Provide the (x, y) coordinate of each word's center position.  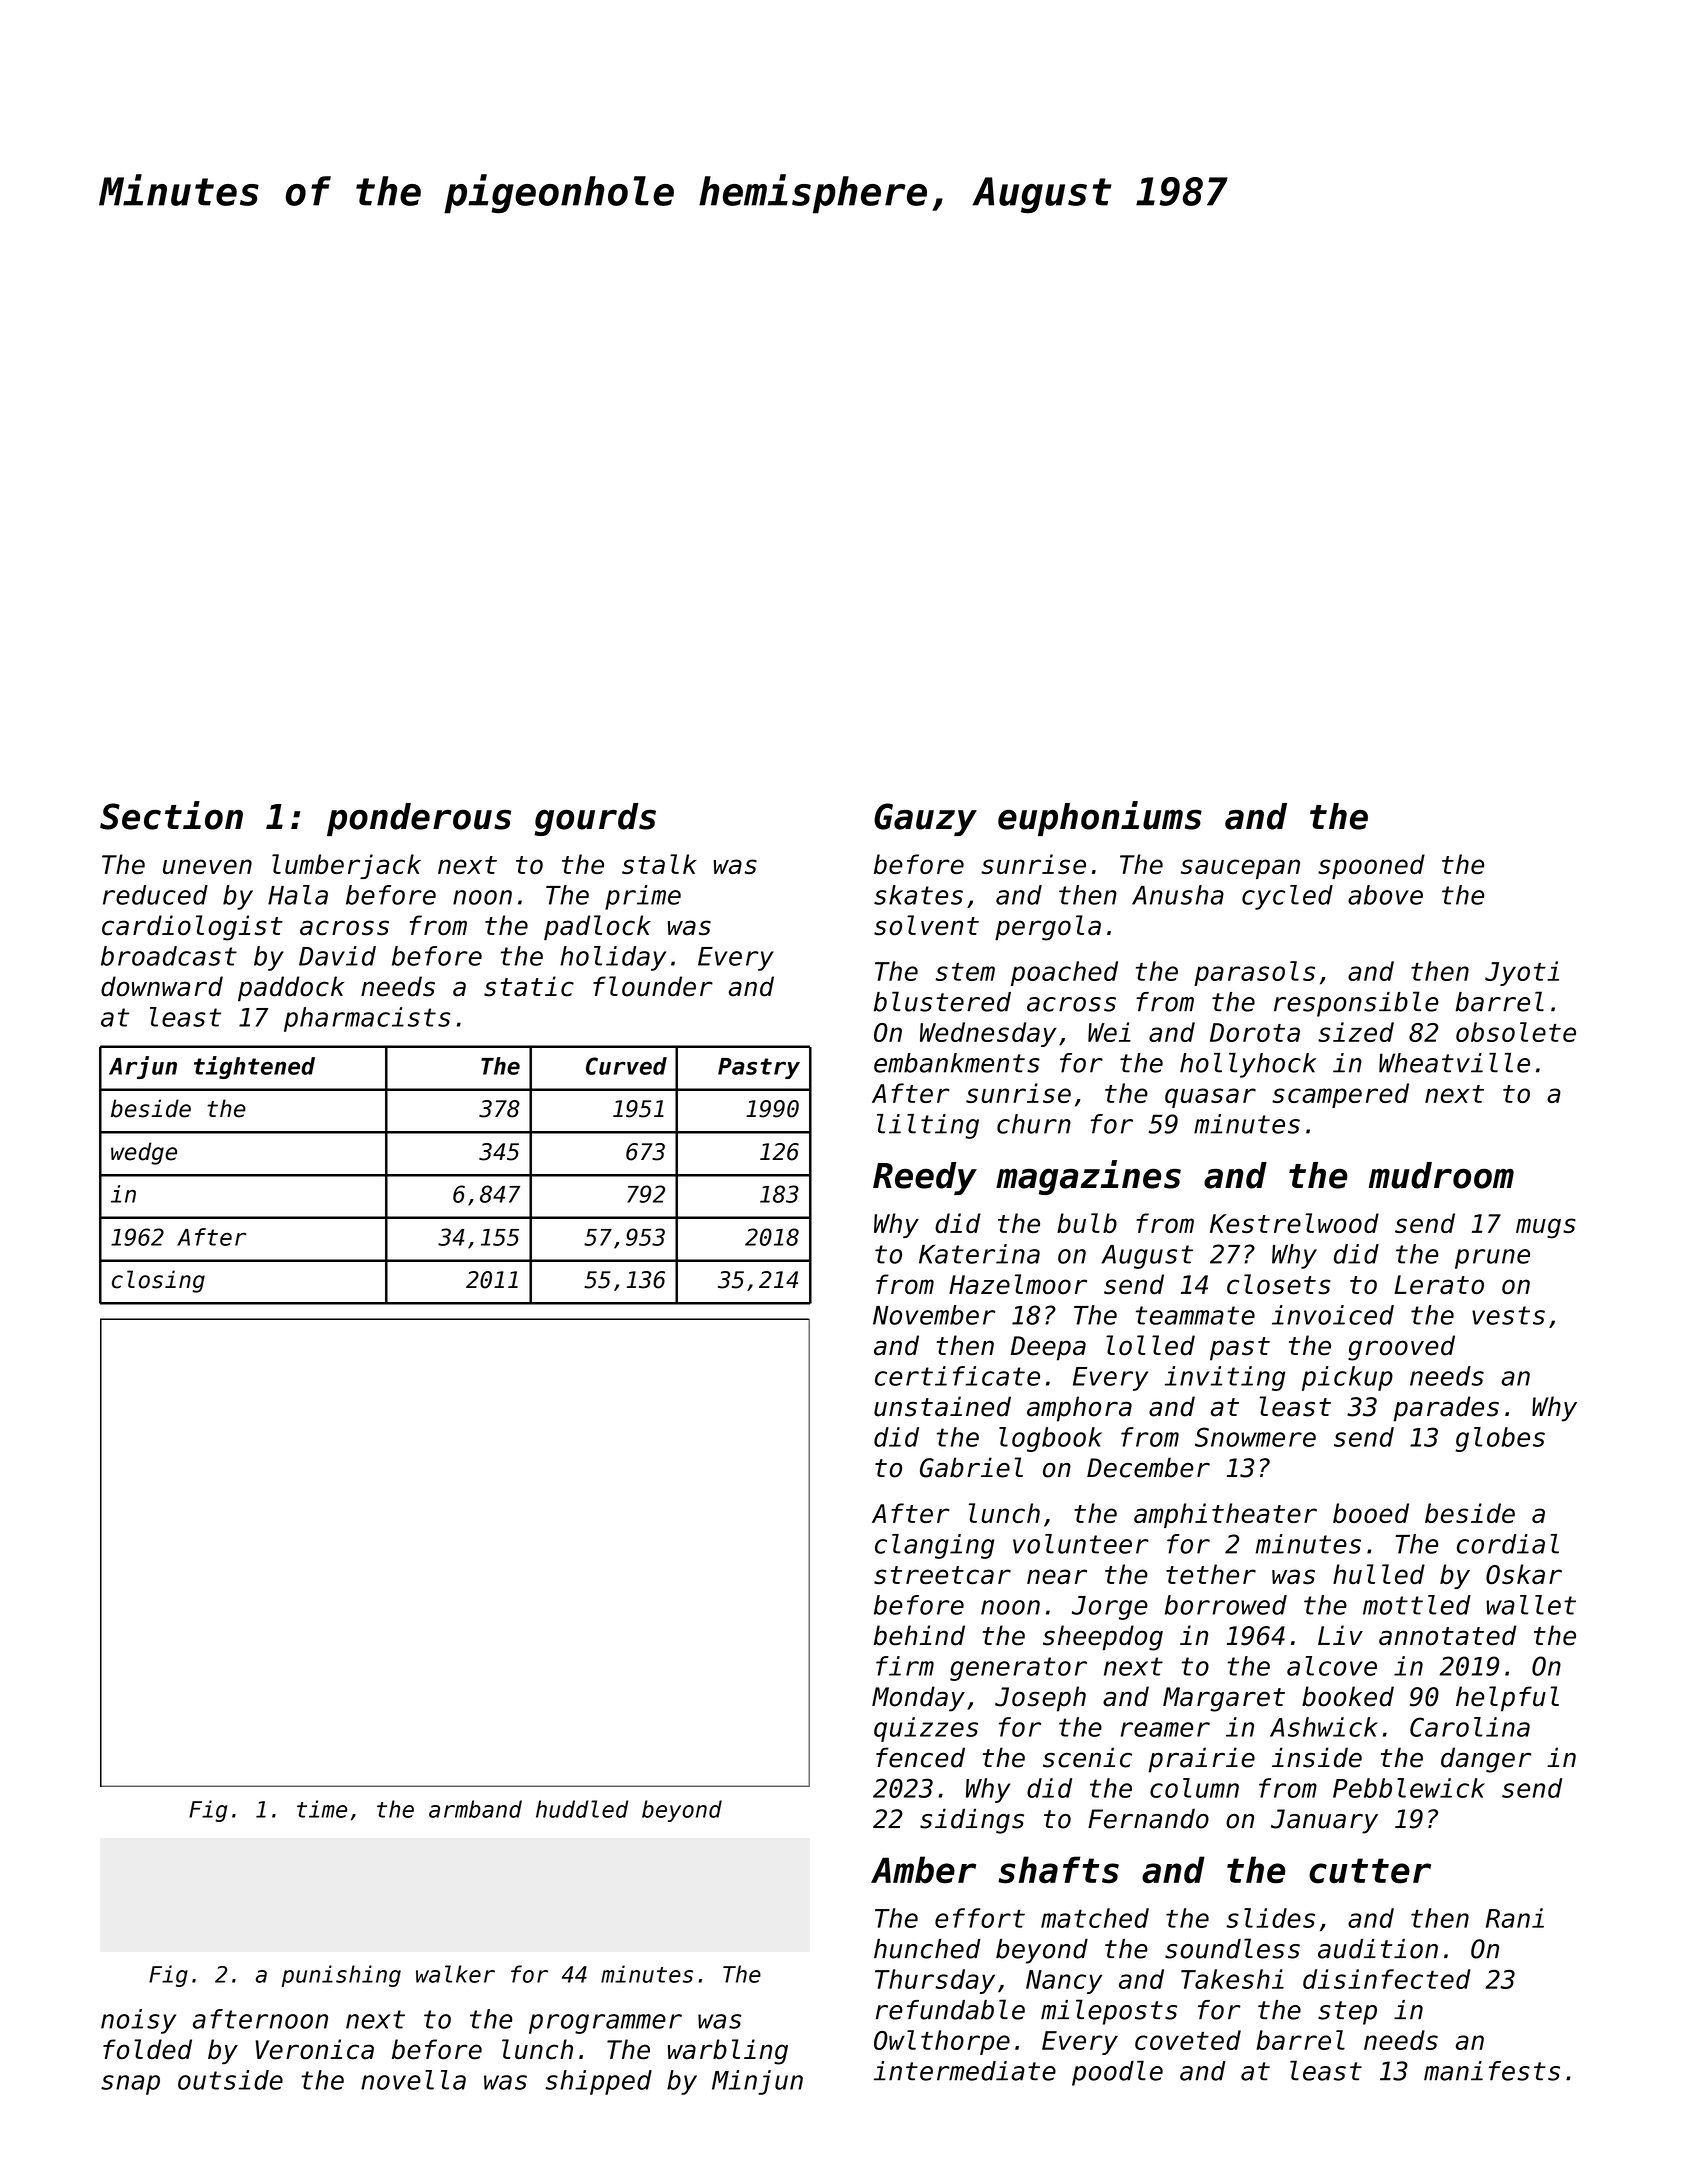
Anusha (1178, 895)
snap (130, 2085)
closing (158, 1281)
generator (1018, 1669)
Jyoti (1522, 973)
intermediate (965, 2071)
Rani (1515, 1918)
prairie (1201, 1760)
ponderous (419, 819)
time (322, 1809)
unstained (942, 1406)
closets (1279, 1284)
